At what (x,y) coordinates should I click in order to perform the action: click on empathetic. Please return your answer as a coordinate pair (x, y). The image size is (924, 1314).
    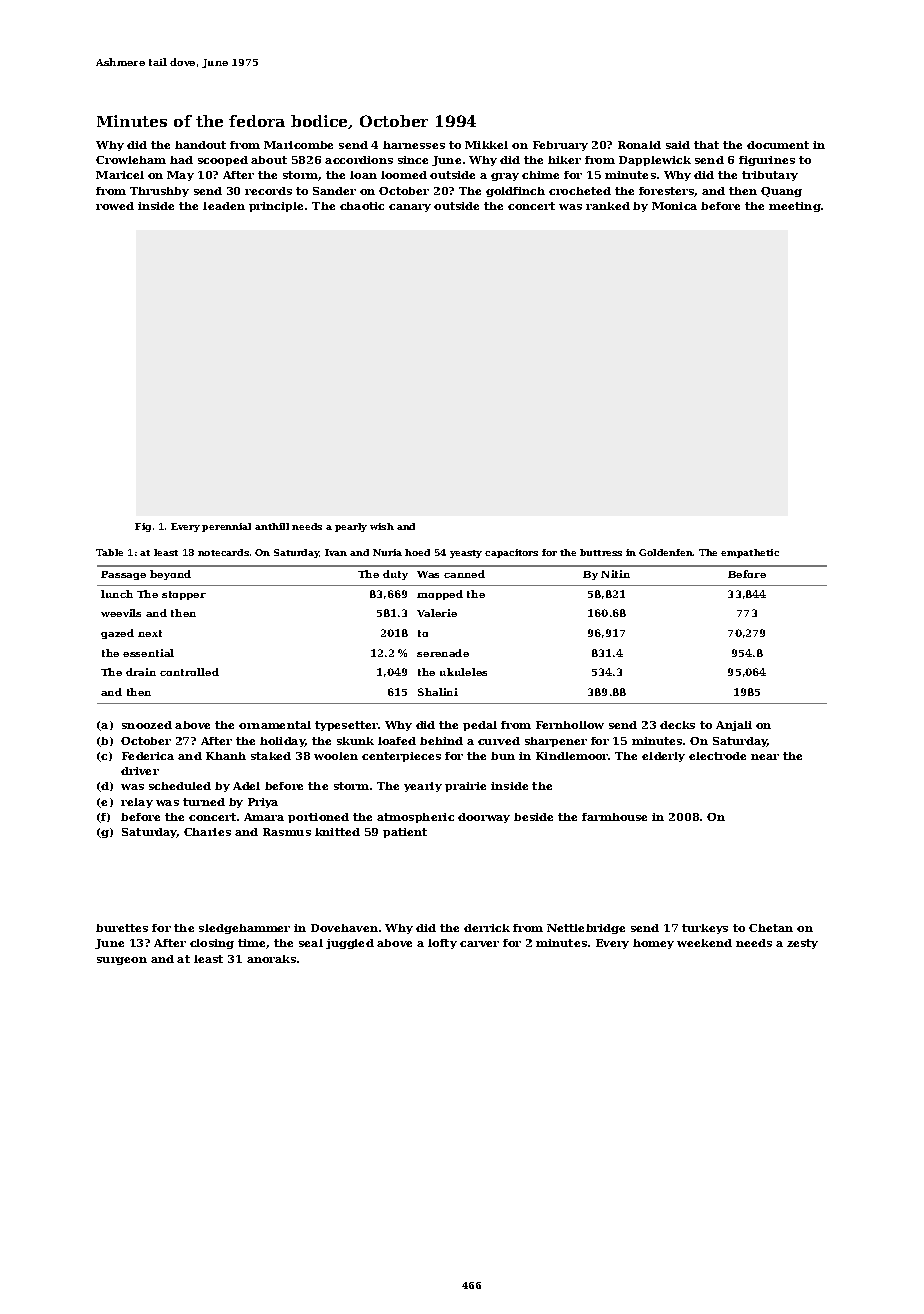
    Looking at the image, I should click on (750, 553).
